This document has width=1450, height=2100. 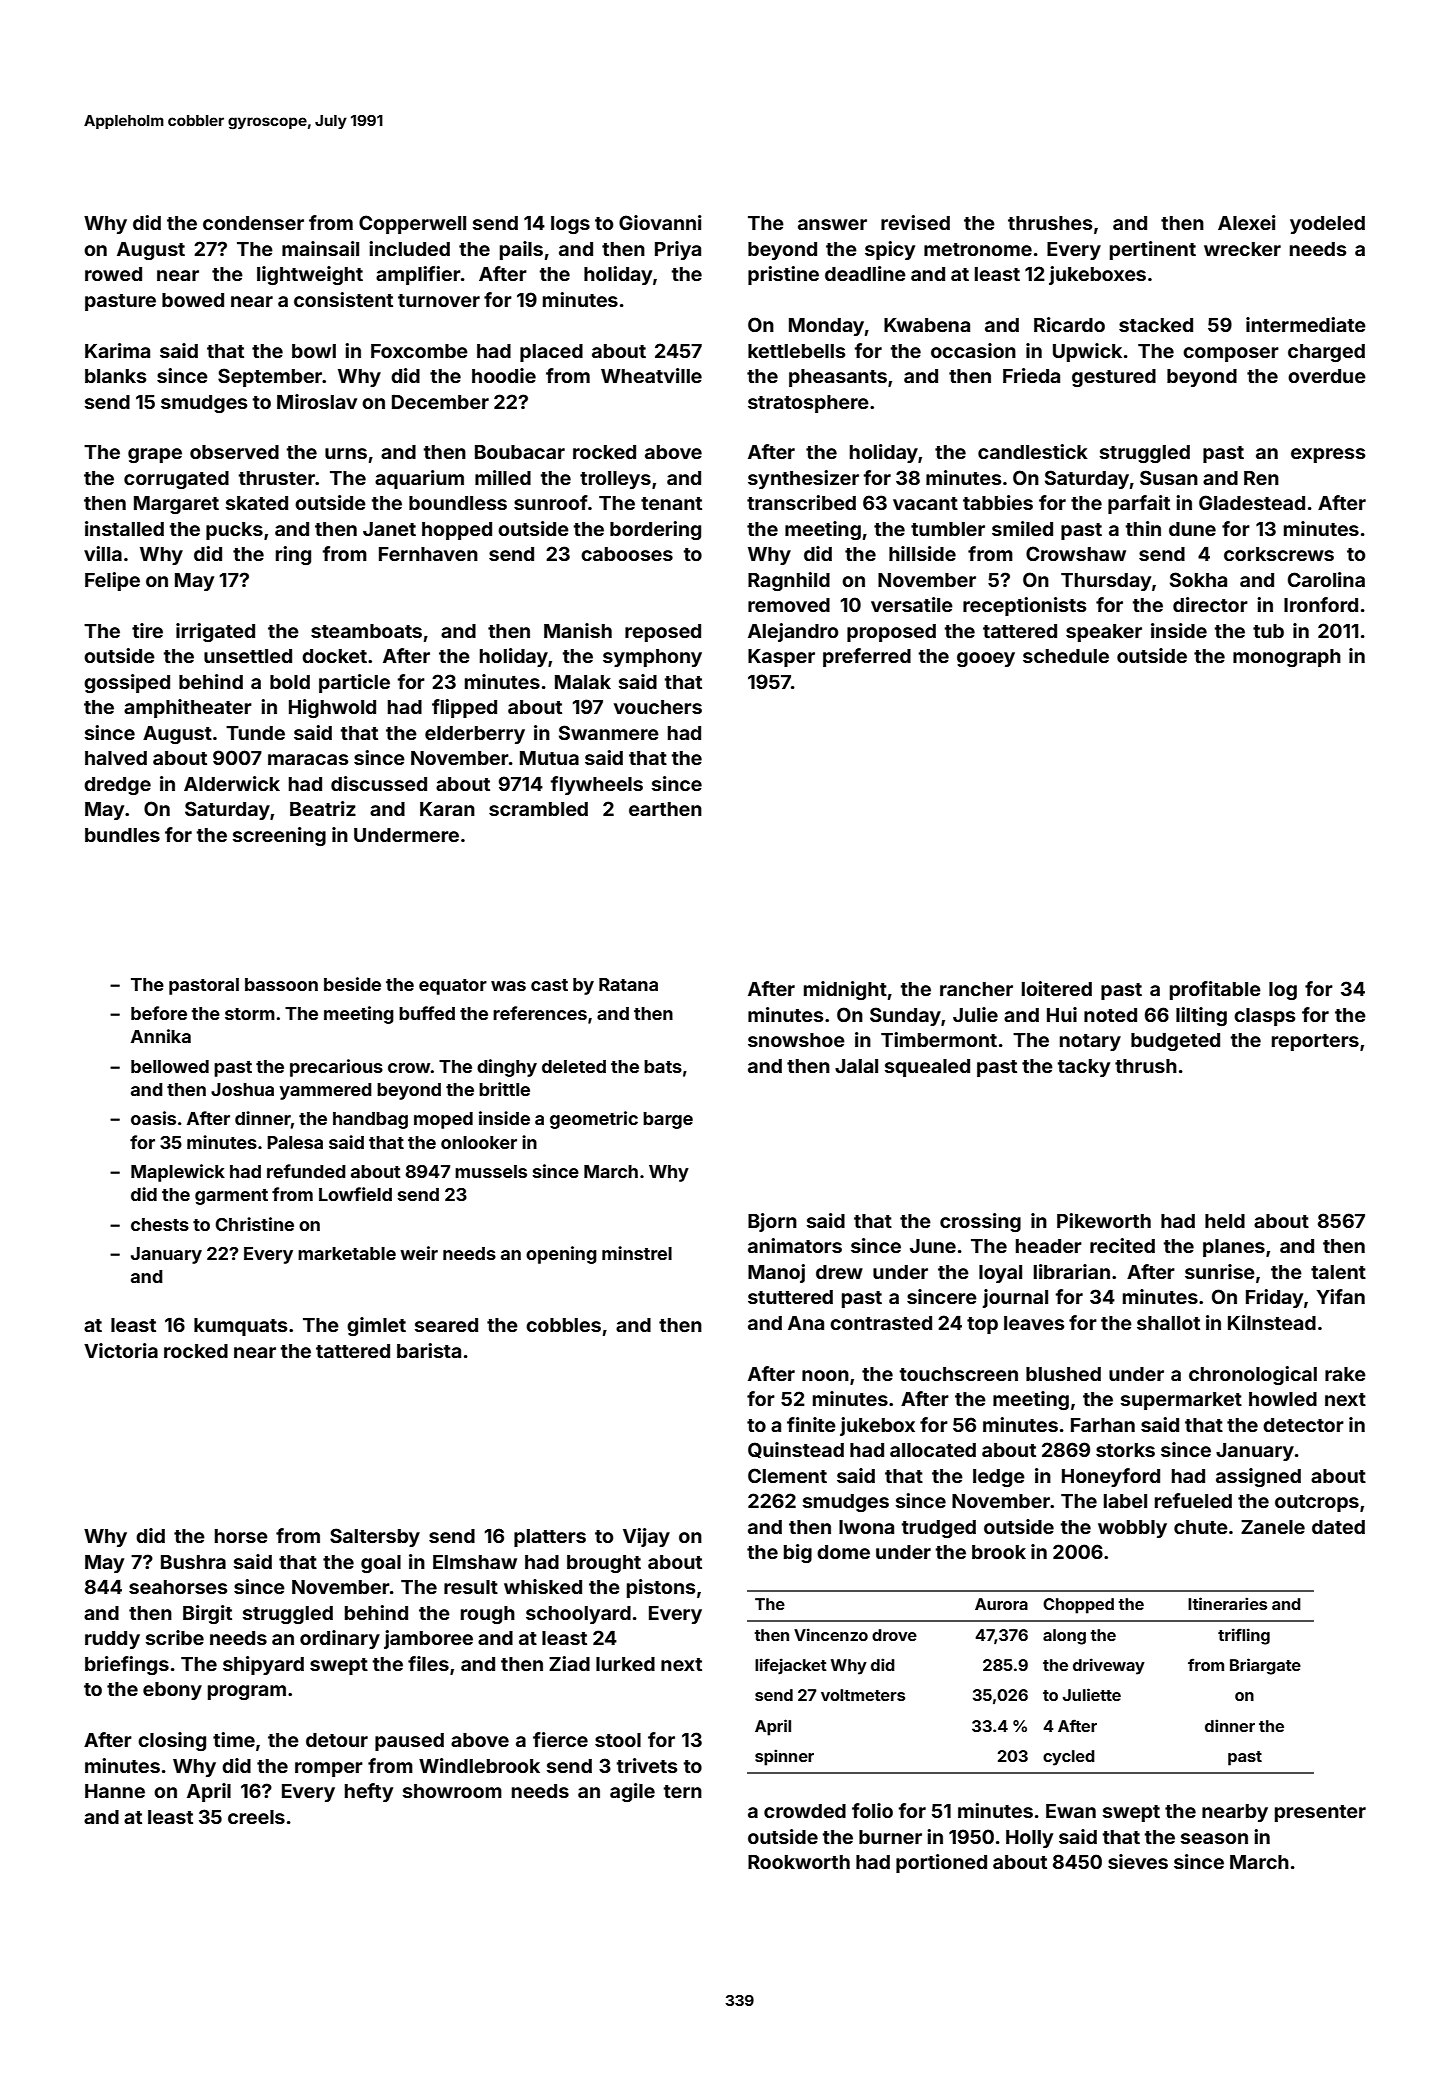 What do you see at coordinates (117, 350) in the document?
I see `Karima` at bounding box center [117, 350].
